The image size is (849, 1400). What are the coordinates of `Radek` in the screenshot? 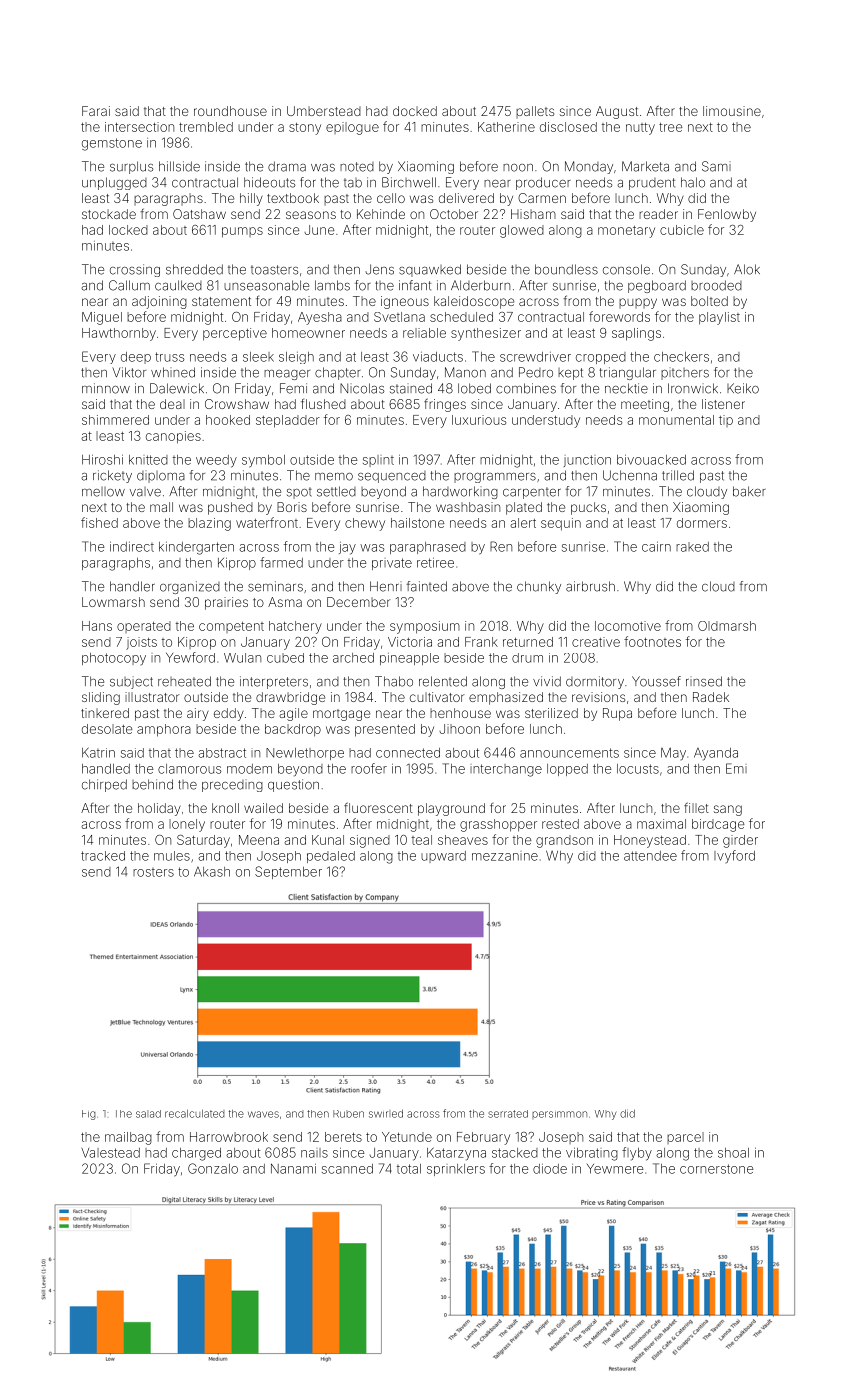 It's located at (711, 697).
